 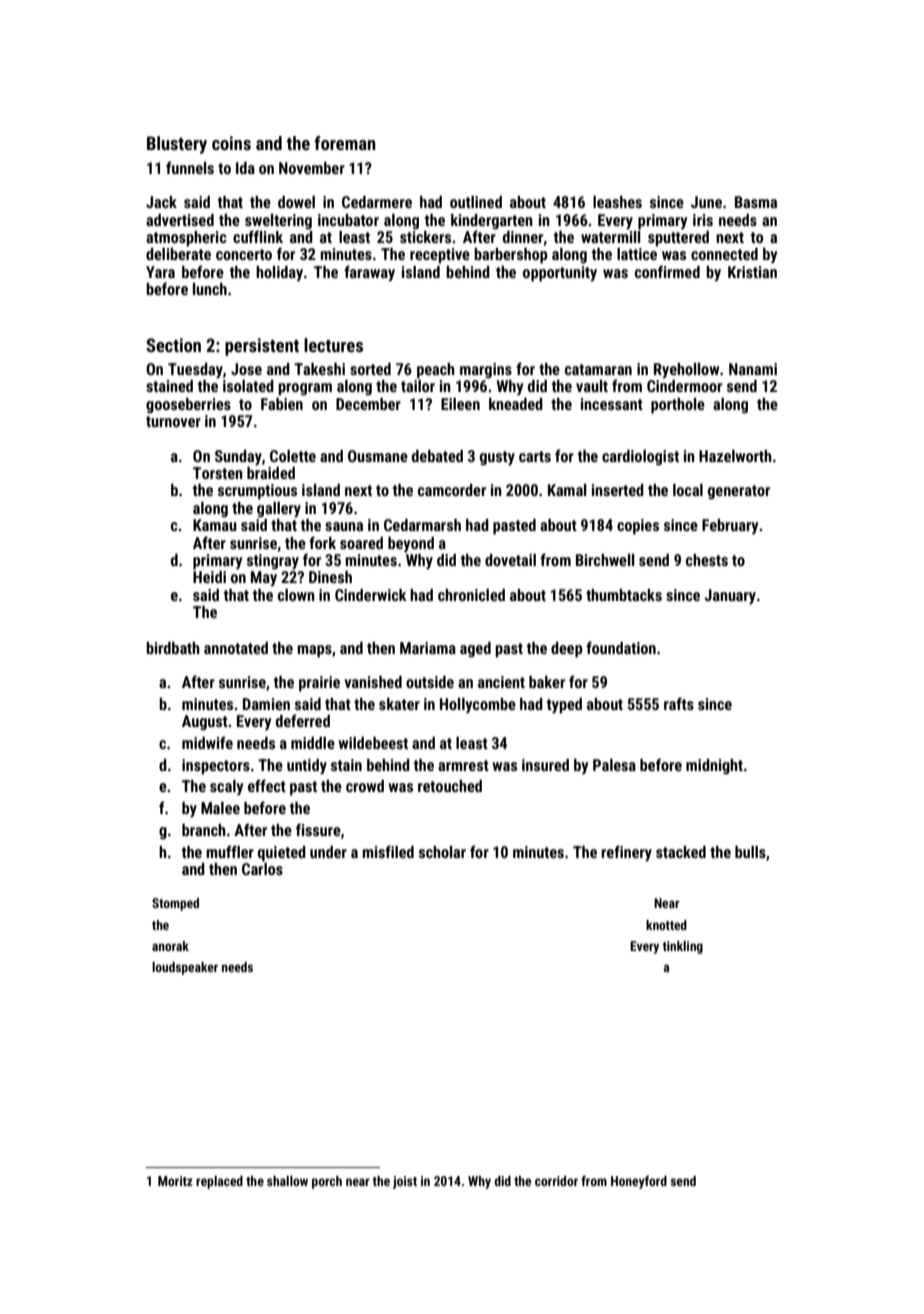 I want to click on margins, so click(x=486, y=371).
